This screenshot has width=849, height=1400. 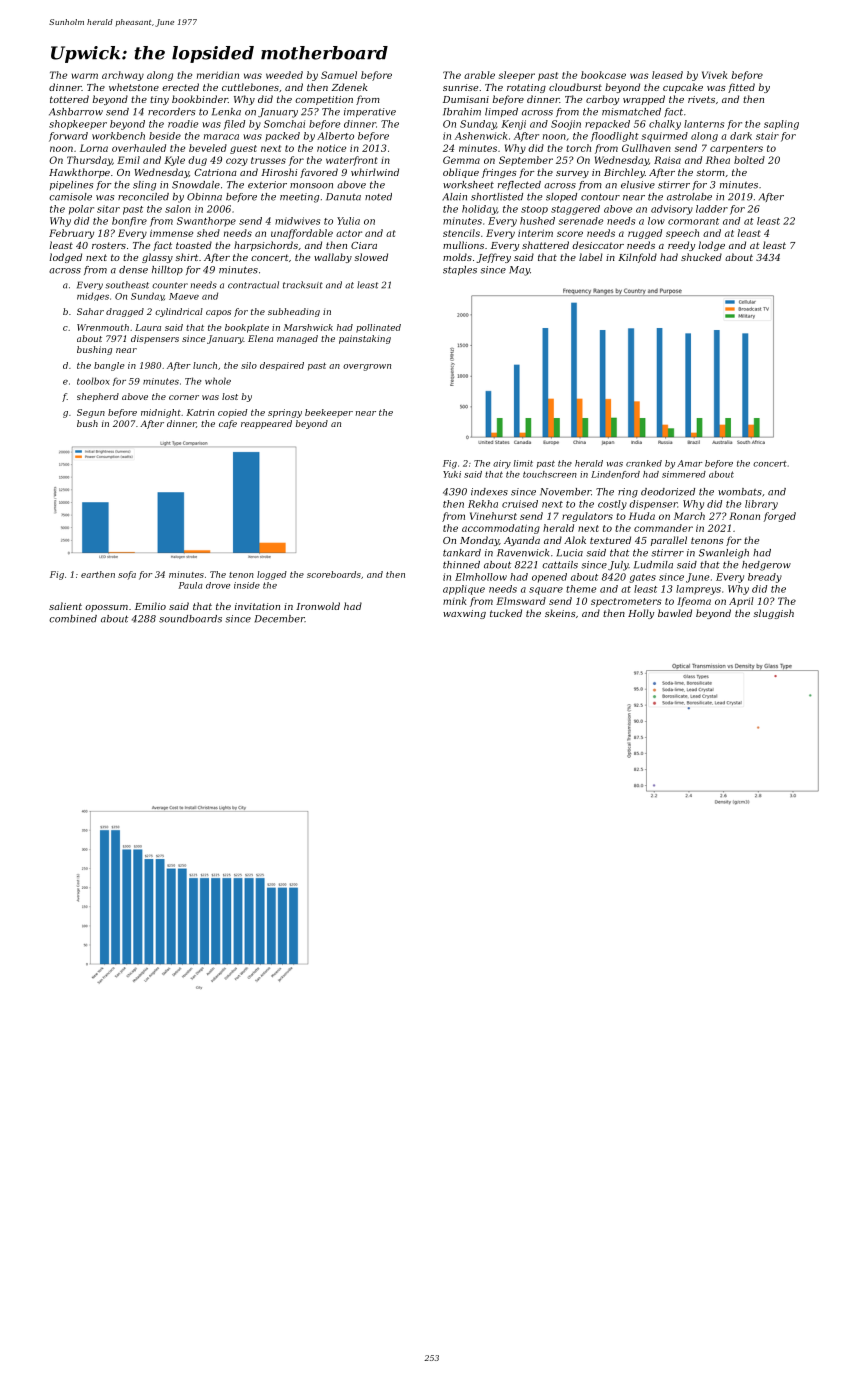 I want to click on sofa, so click(x=127, y=575).
